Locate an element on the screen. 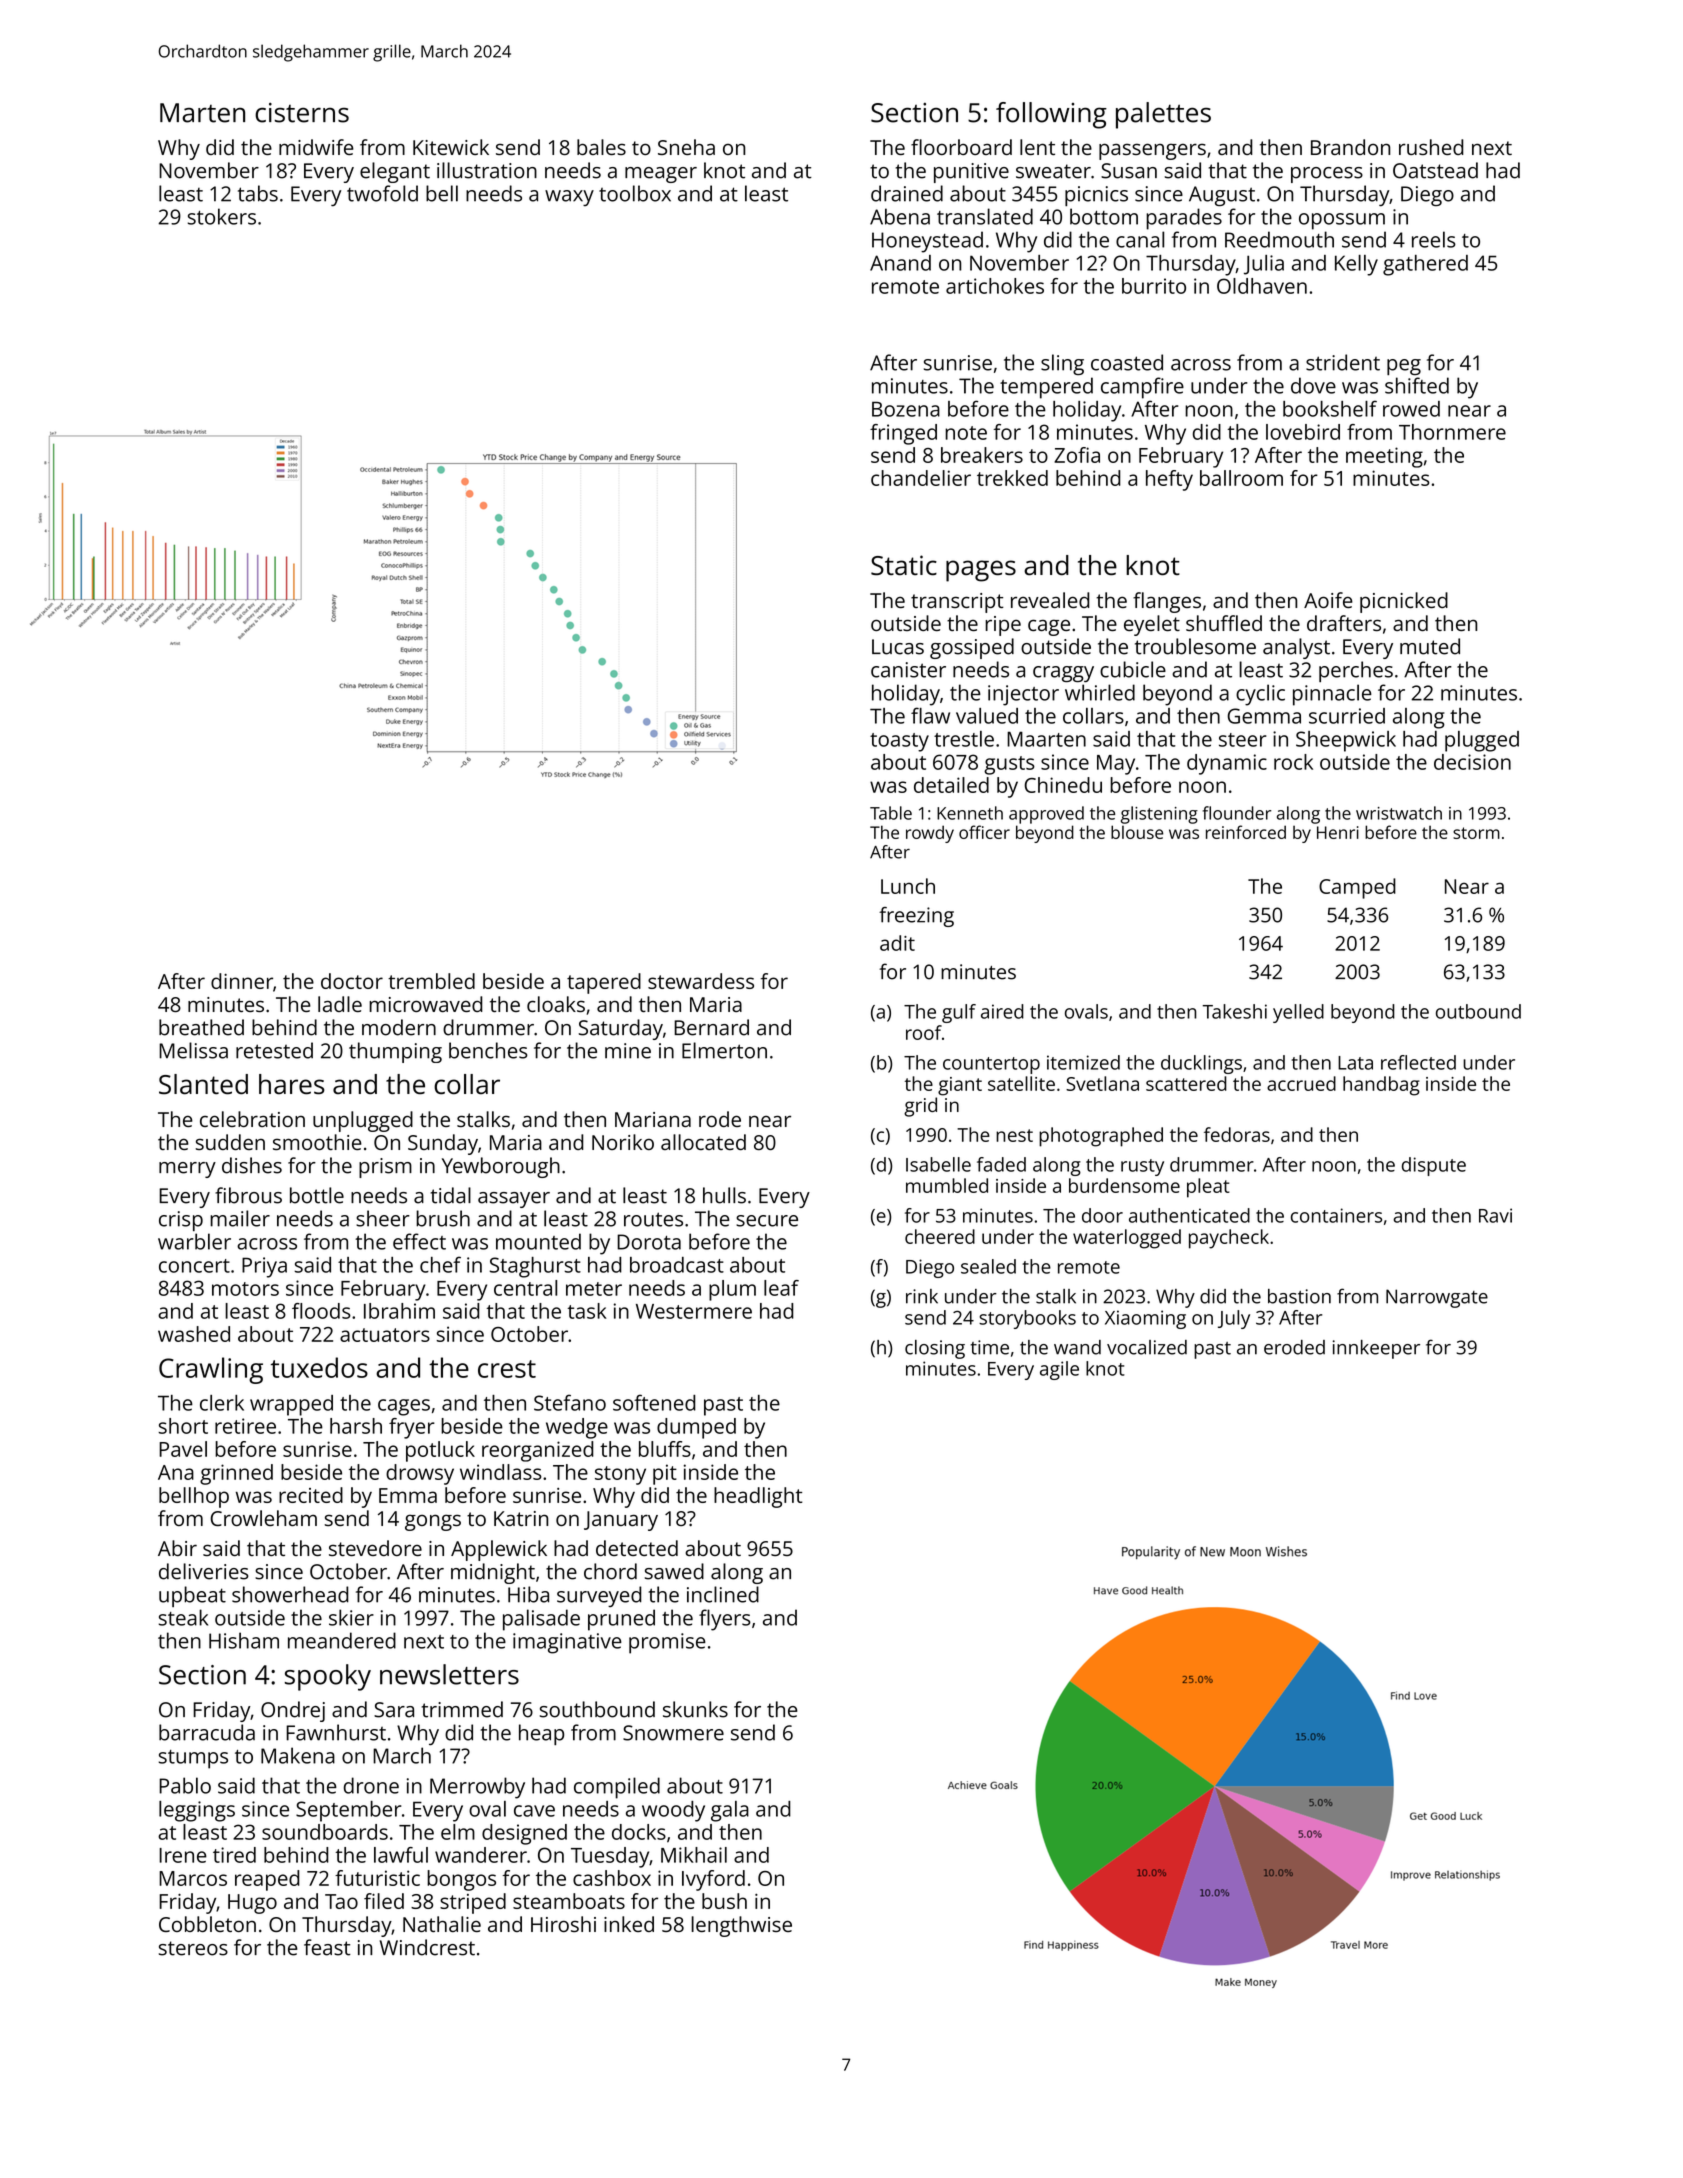 This screenshot has width=1683, height=2178. flyers is located at coordinates (725, 1620).
